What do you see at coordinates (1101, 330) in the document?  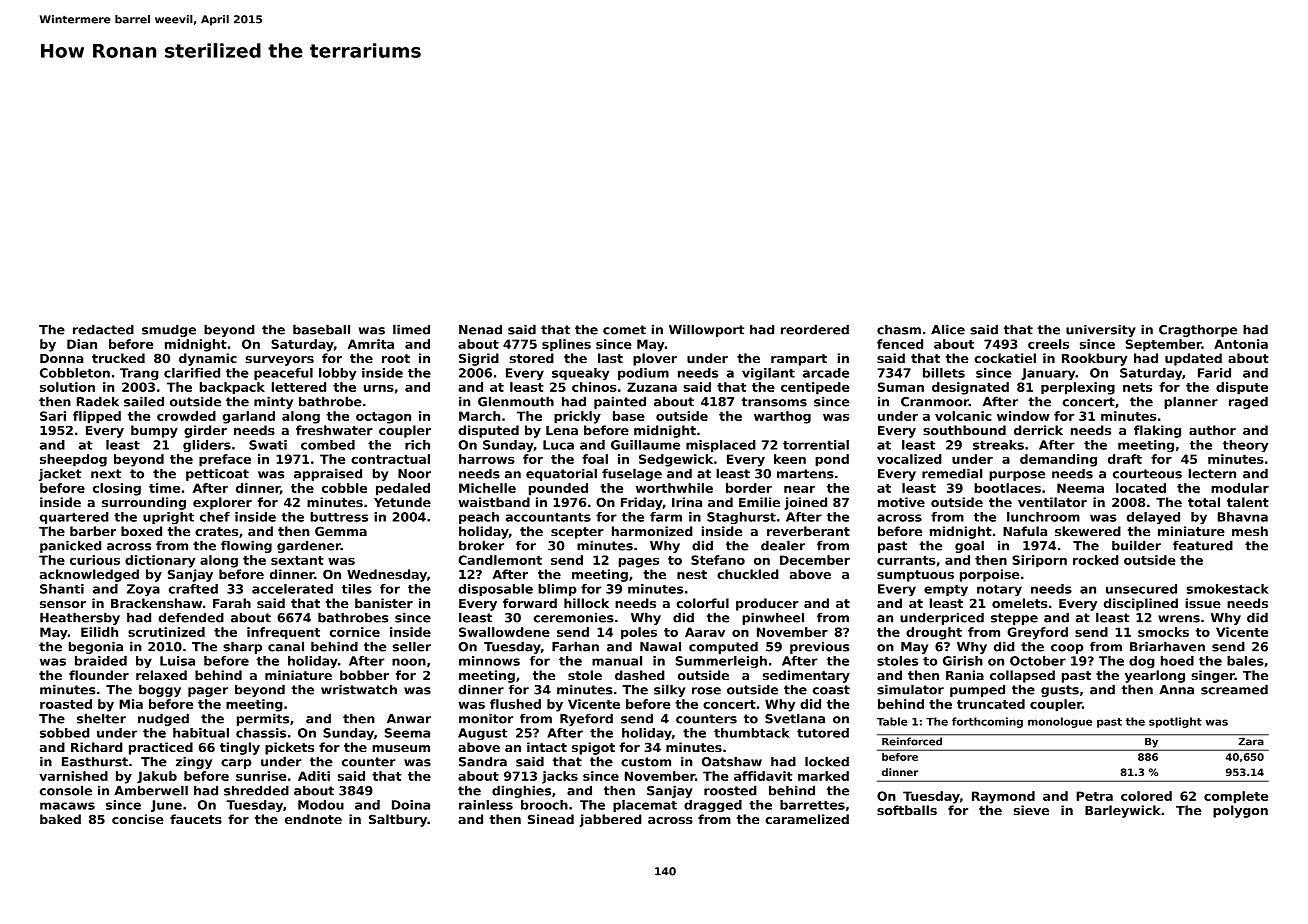 I see `university` at bounding box center [1101, 330].
